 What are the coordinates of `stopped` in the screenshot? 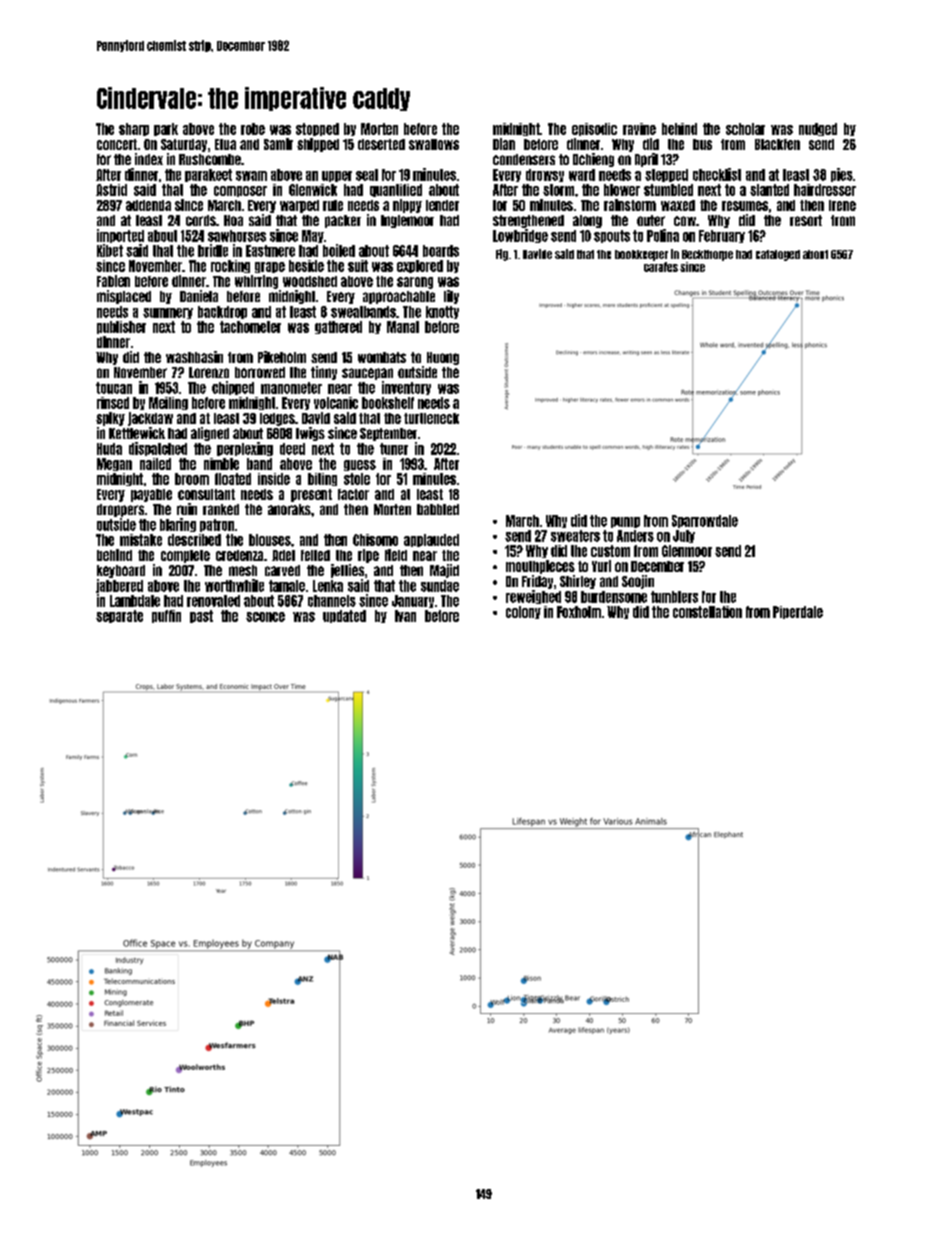 It's located at (317, 129).
